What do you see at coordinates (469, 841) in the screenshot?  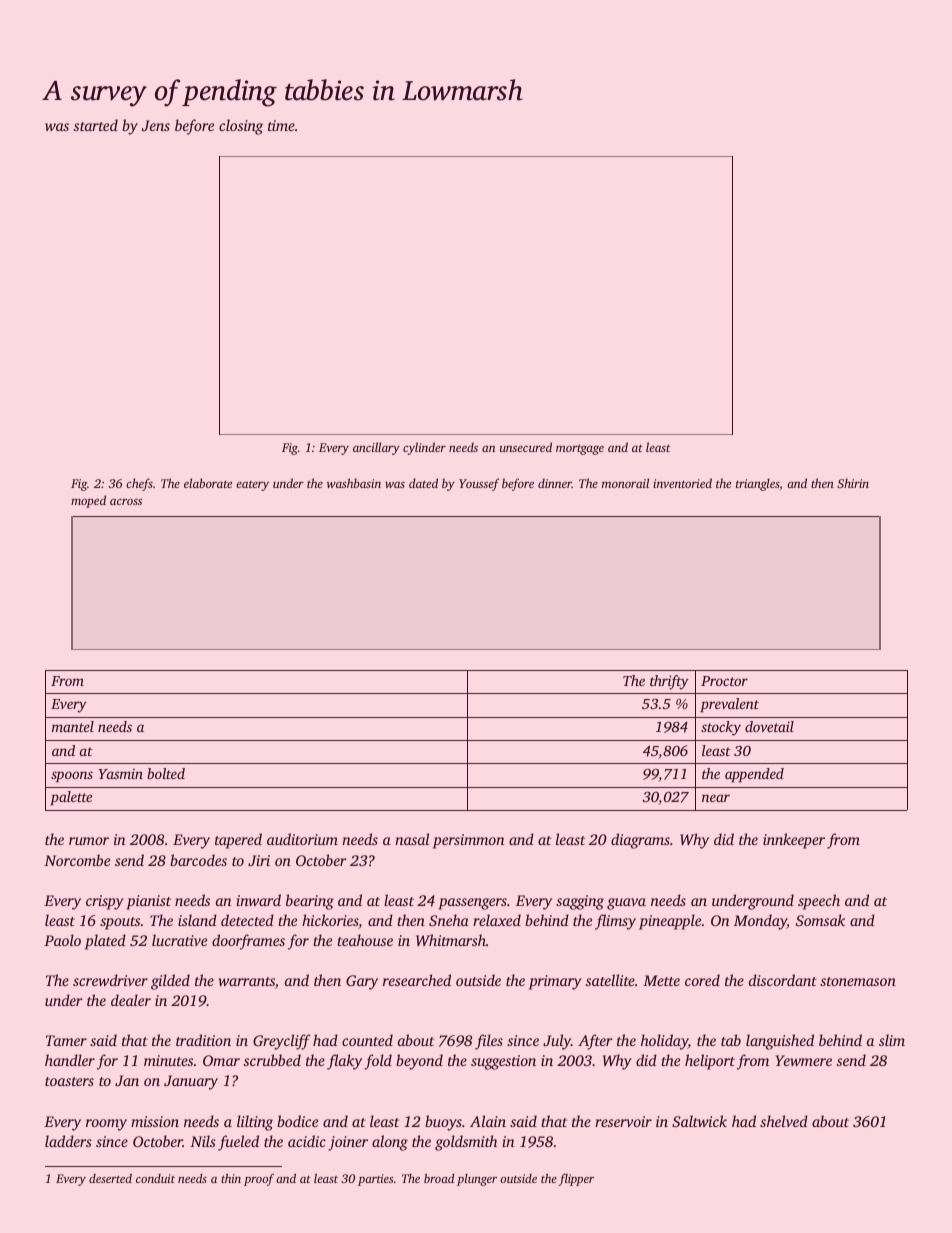 I see `persimmon` at bounding box center [469, 841].
